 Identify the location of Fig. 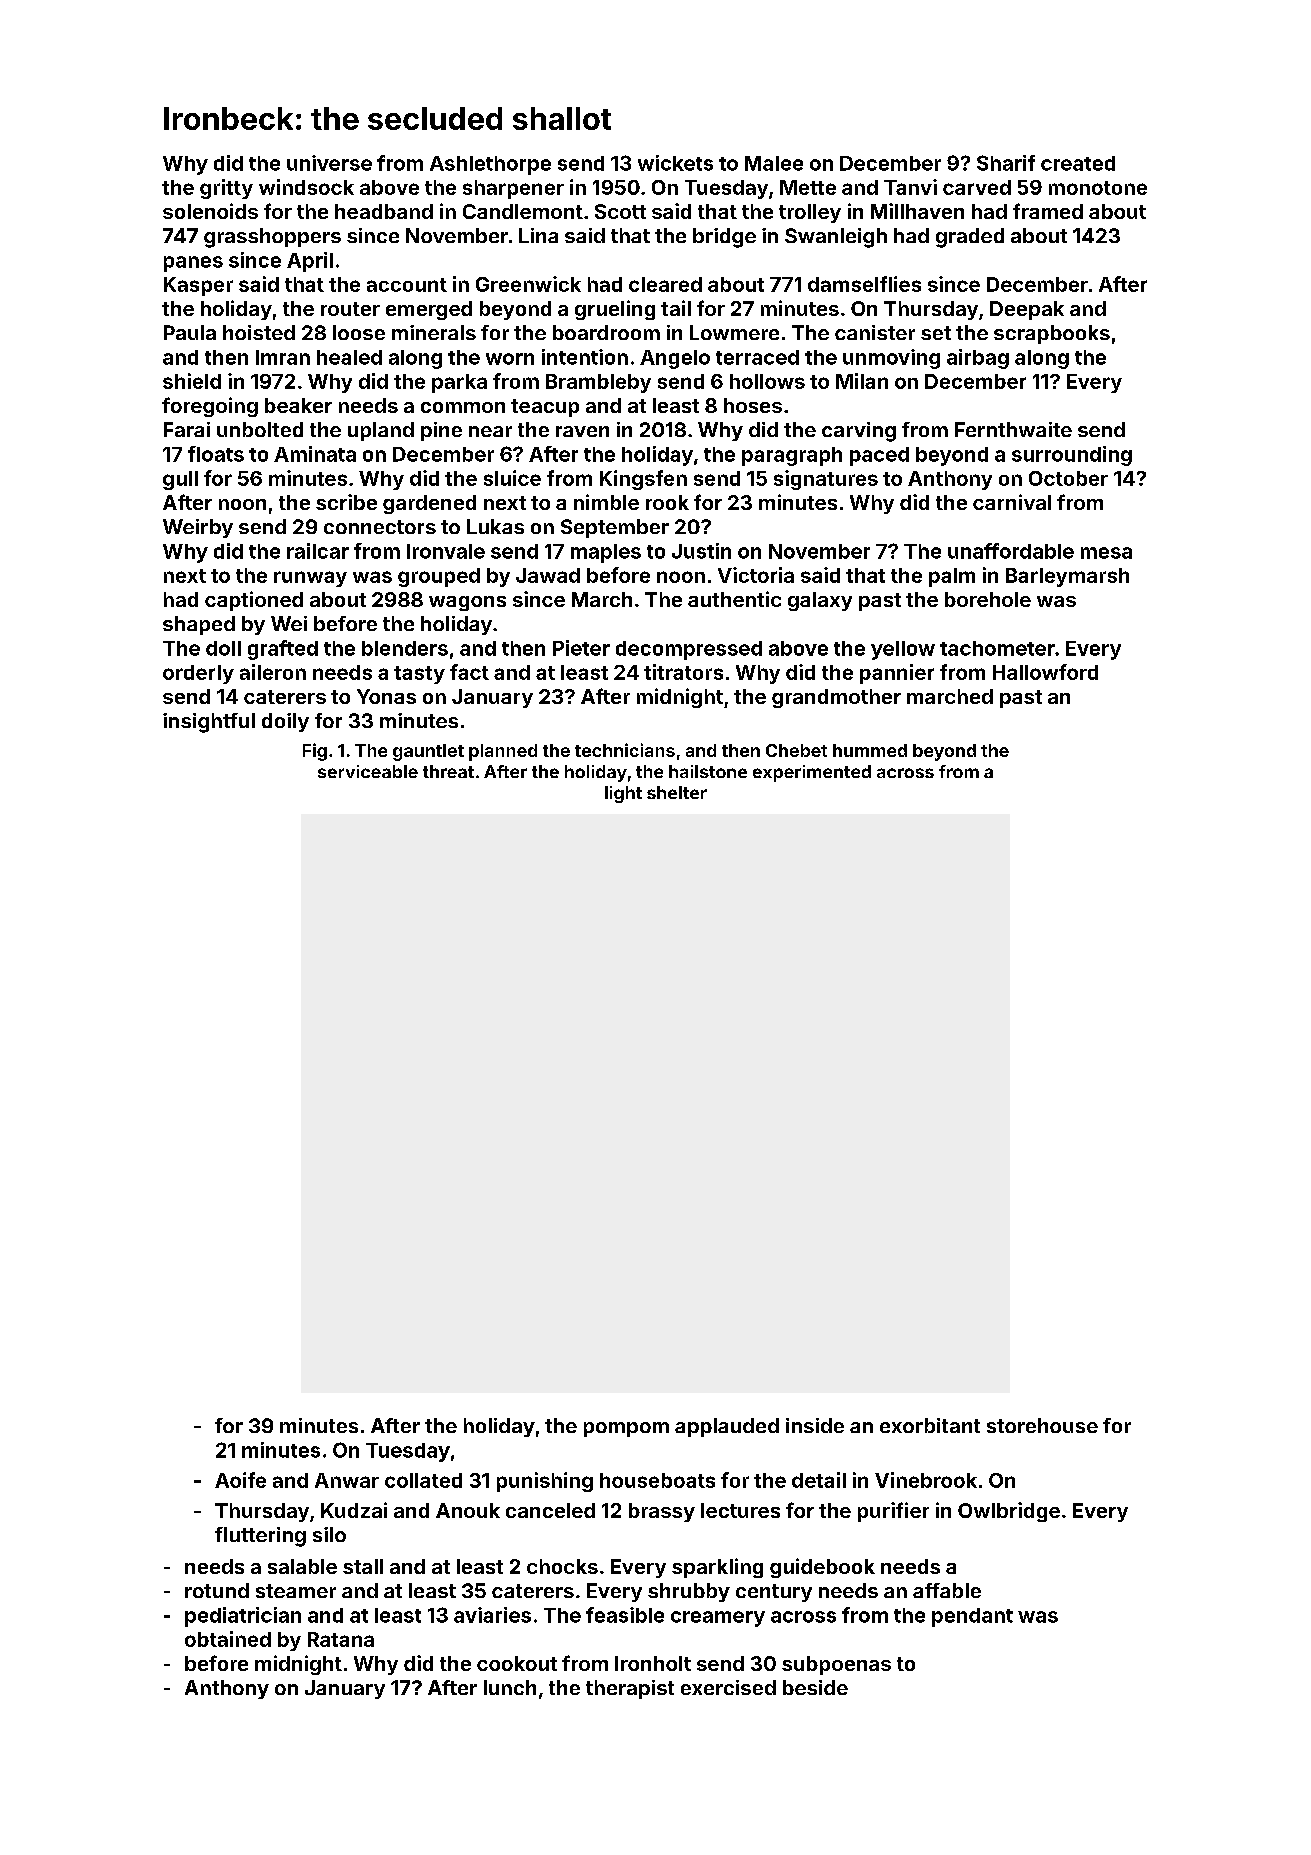
(315, 752).
